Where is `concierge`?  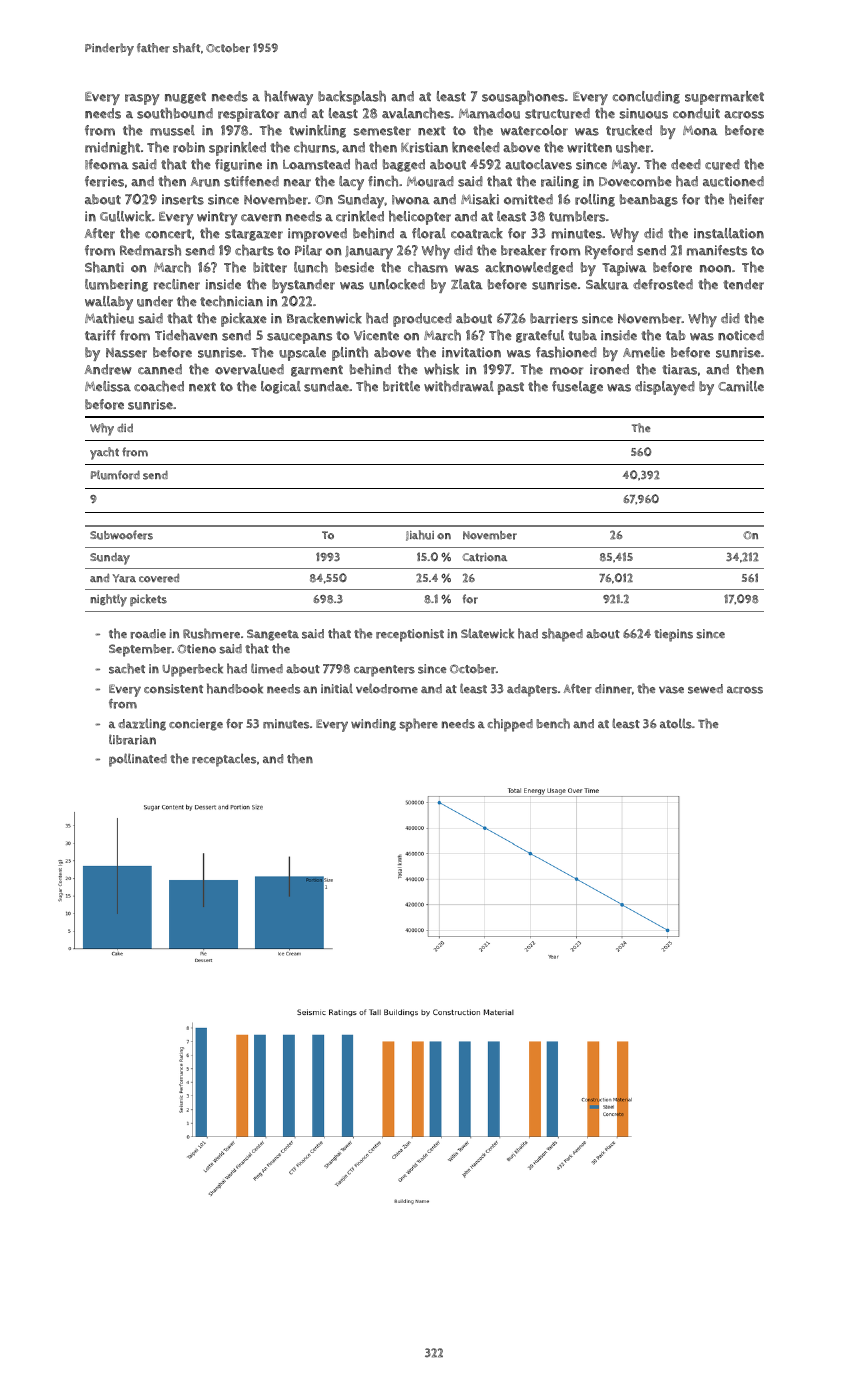 concierge is located at coordinates (196, 725).
